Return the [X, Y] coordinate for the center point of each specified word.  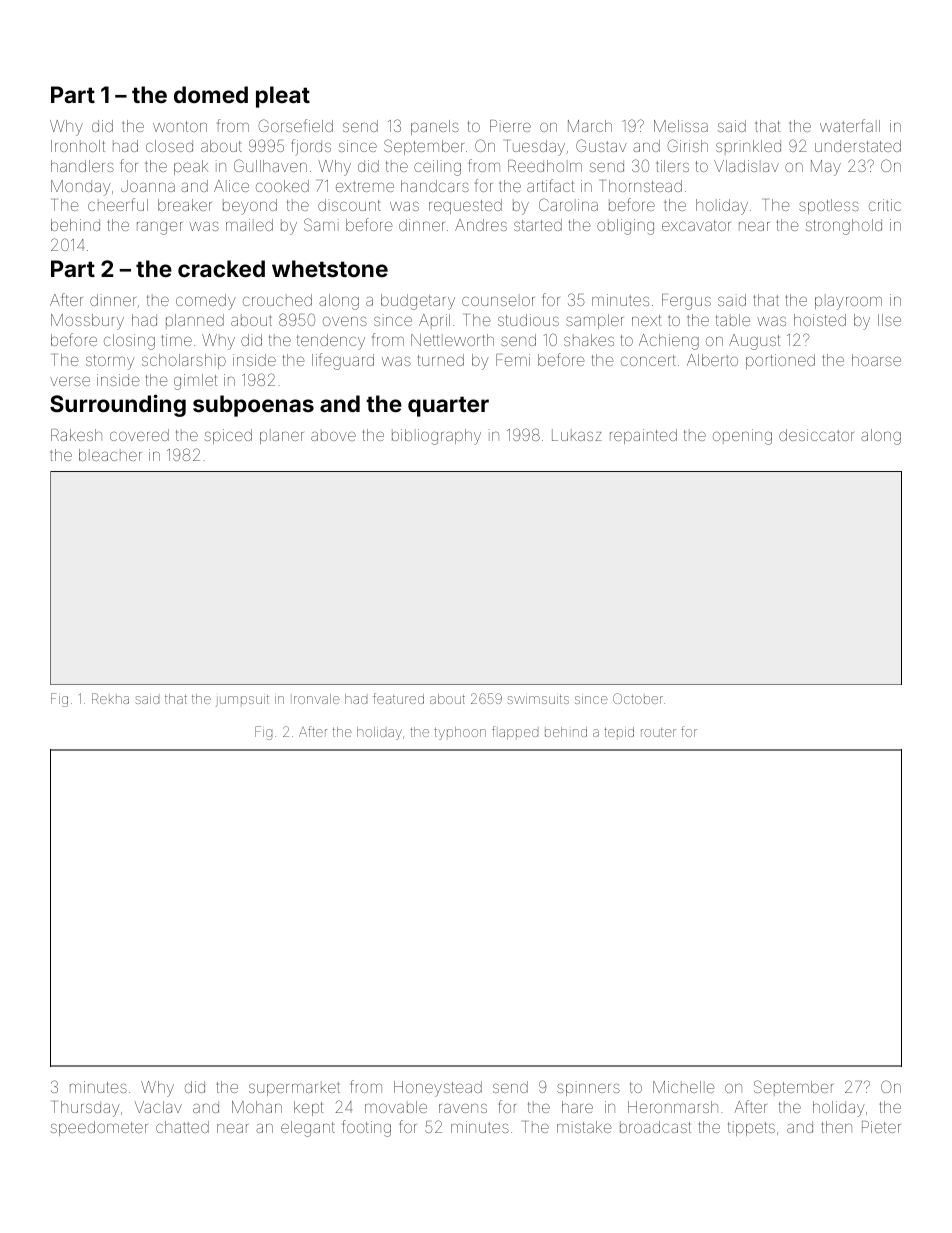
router [658, 732]
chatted [182, 1127]
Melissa [681, 126]
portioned [780, 361]
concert [648, 360]
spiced [228, 436]
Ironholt [78, 146]
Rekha [110, 698]
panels [435, 127]
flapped [515, 733]
